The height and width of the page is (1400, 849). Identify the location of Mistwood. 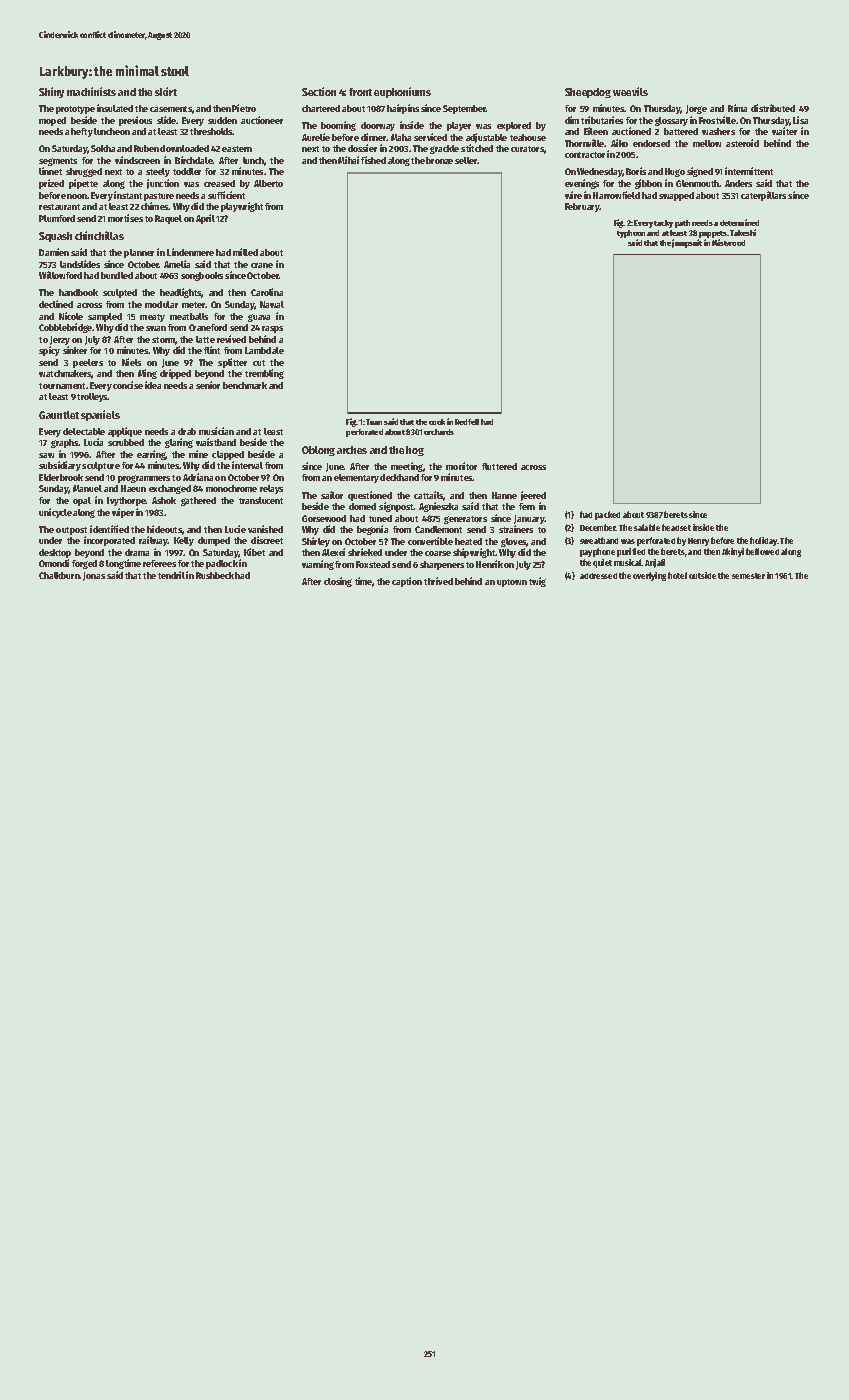
(728, 242).
